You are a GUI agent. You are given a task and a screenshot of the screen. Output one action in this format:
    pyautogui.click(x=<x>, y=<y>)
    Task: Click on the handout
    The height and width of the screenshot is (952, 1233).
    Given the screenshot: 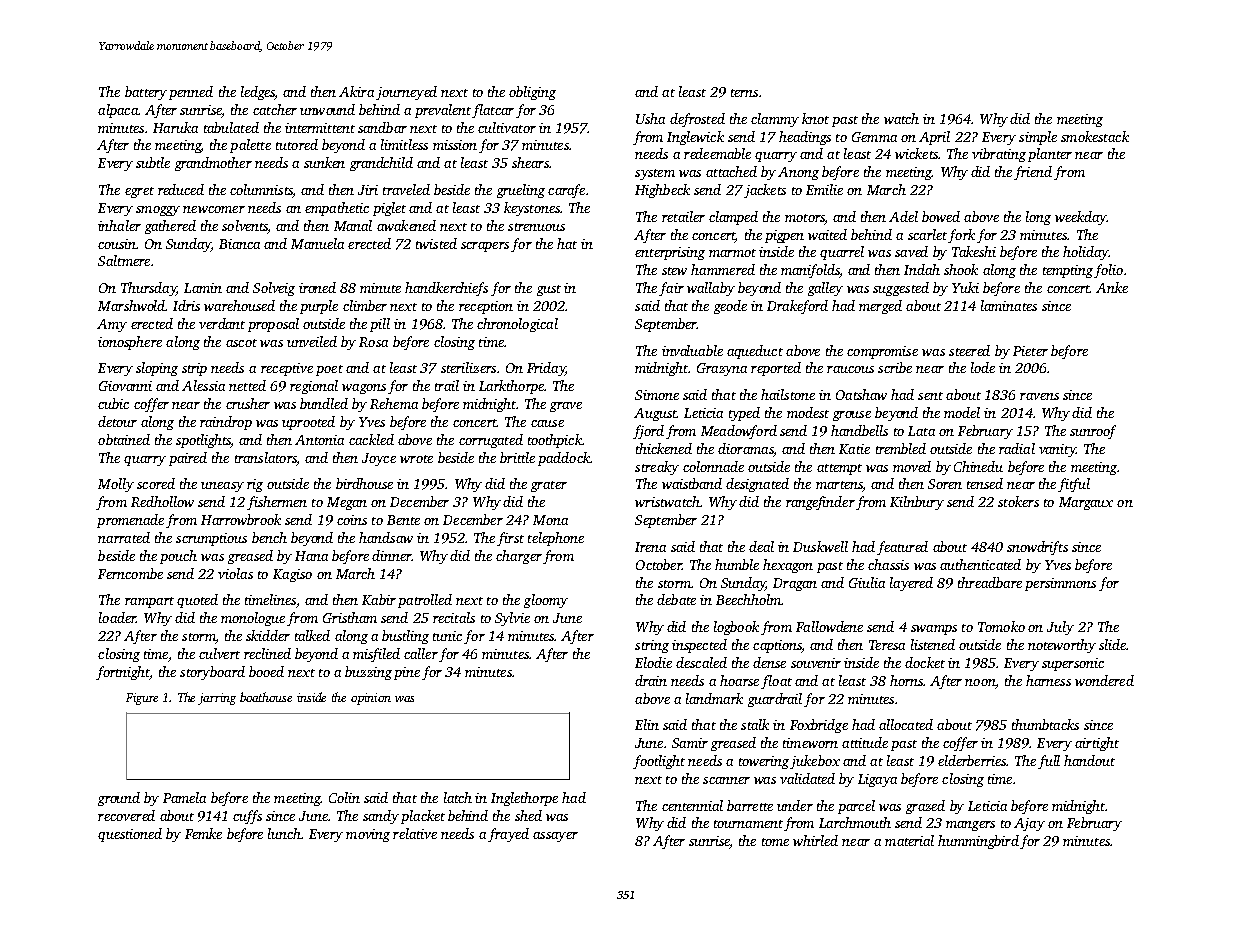 What is the action you would take?
    pyautogui.click(x=1089, y=760)
